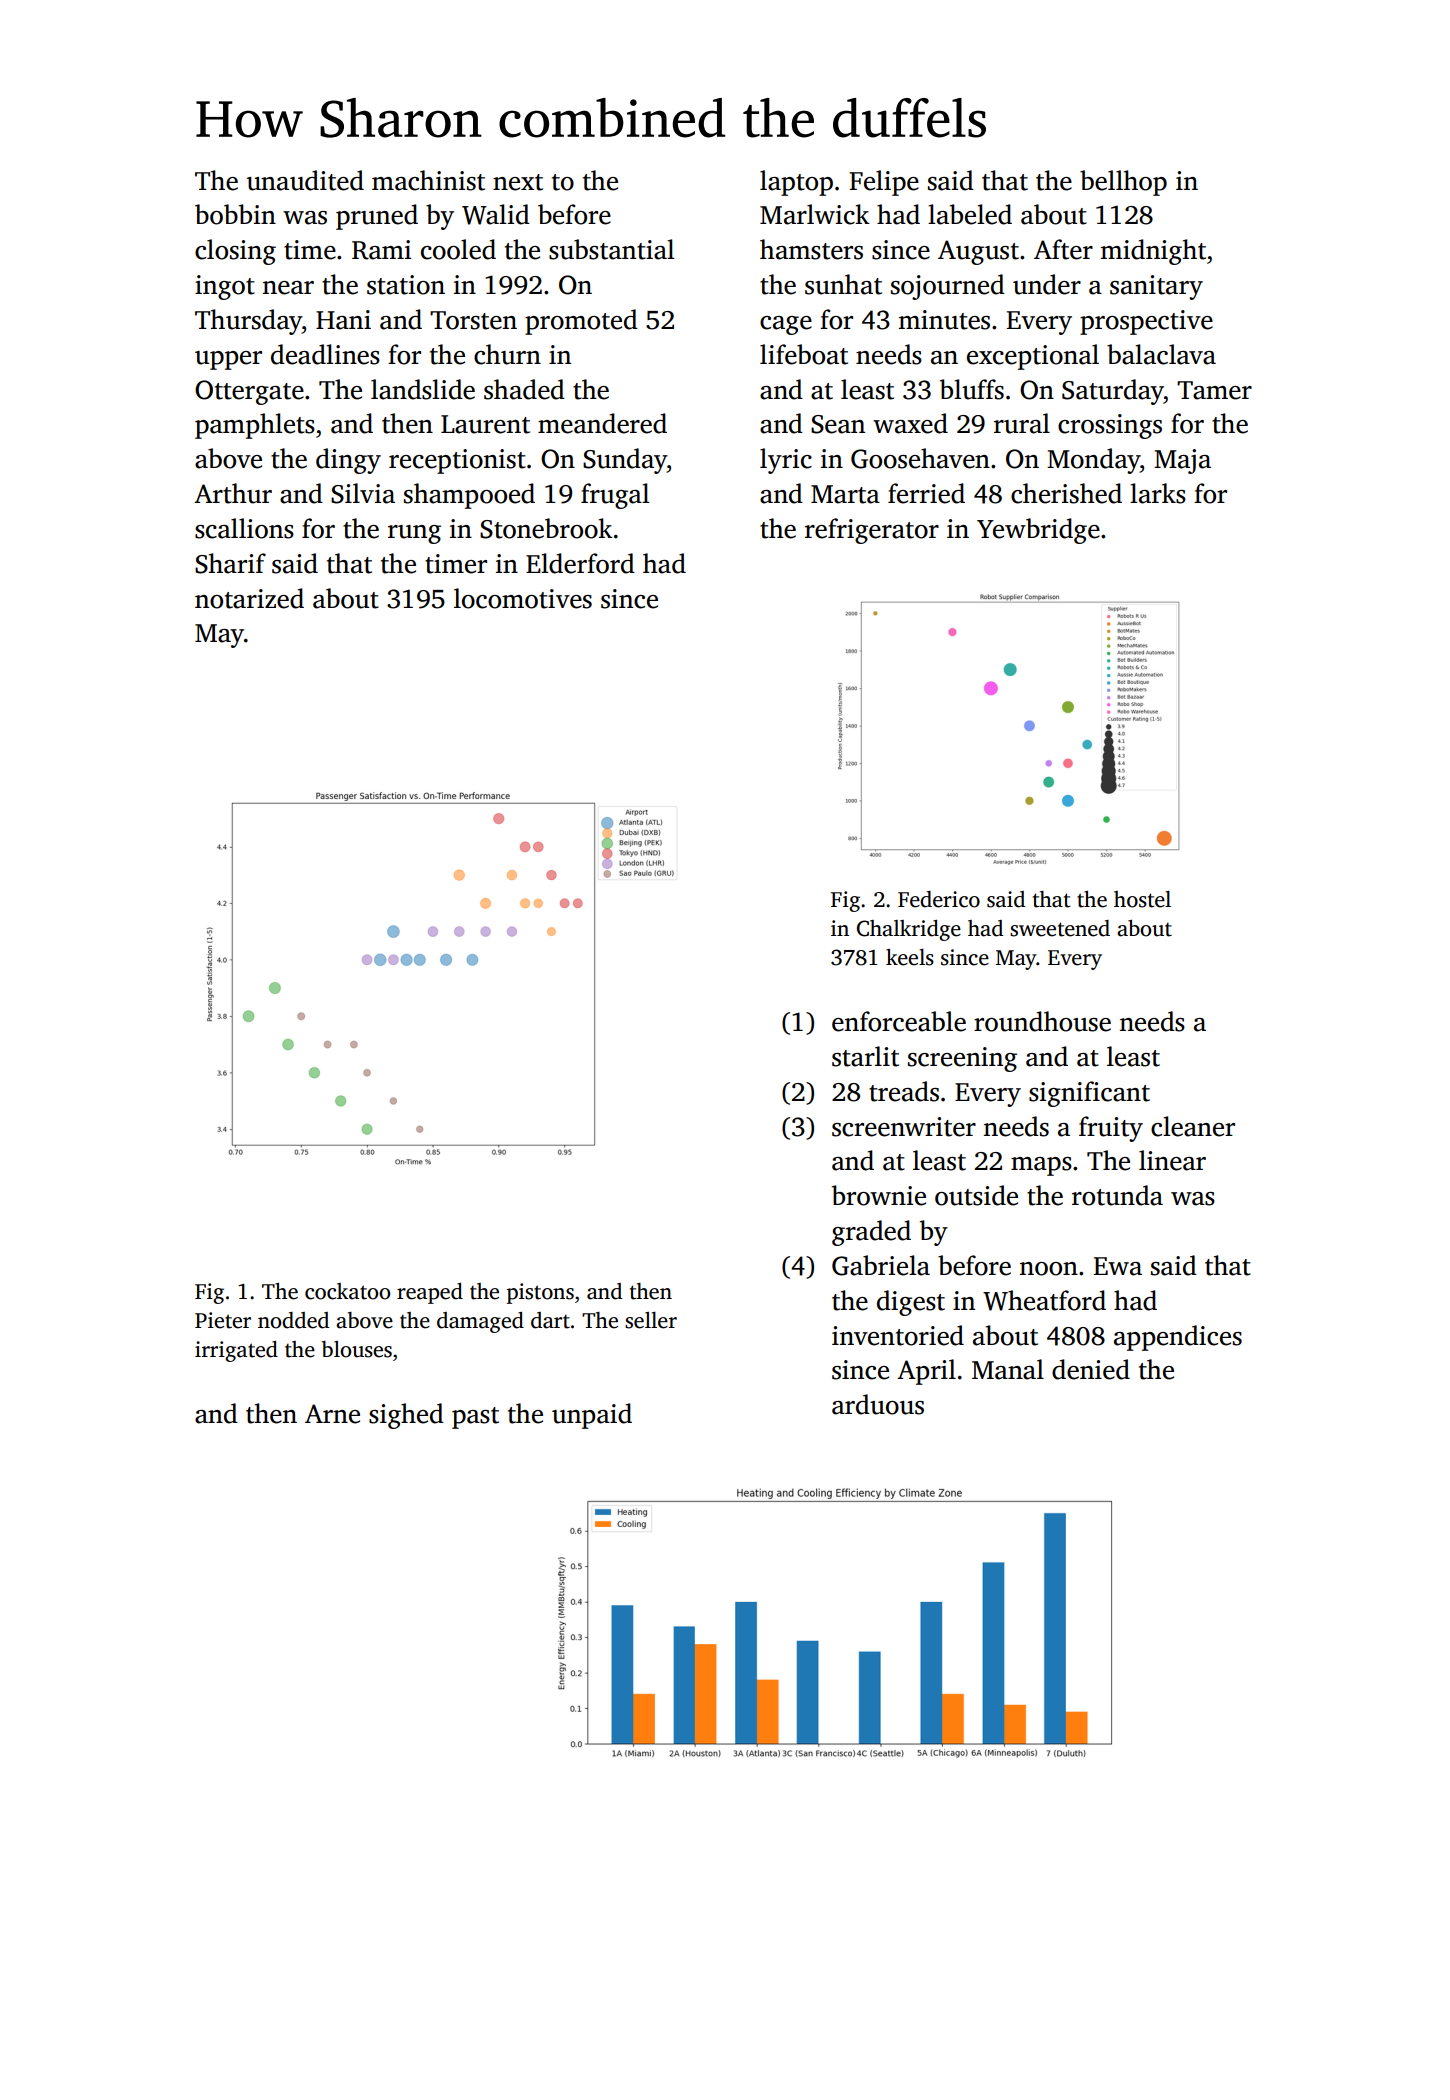 The height and width of the image is (2100, 1450). Describe the element at coordinates (899, 1021) in the image. I see `enforceable` at that location.
